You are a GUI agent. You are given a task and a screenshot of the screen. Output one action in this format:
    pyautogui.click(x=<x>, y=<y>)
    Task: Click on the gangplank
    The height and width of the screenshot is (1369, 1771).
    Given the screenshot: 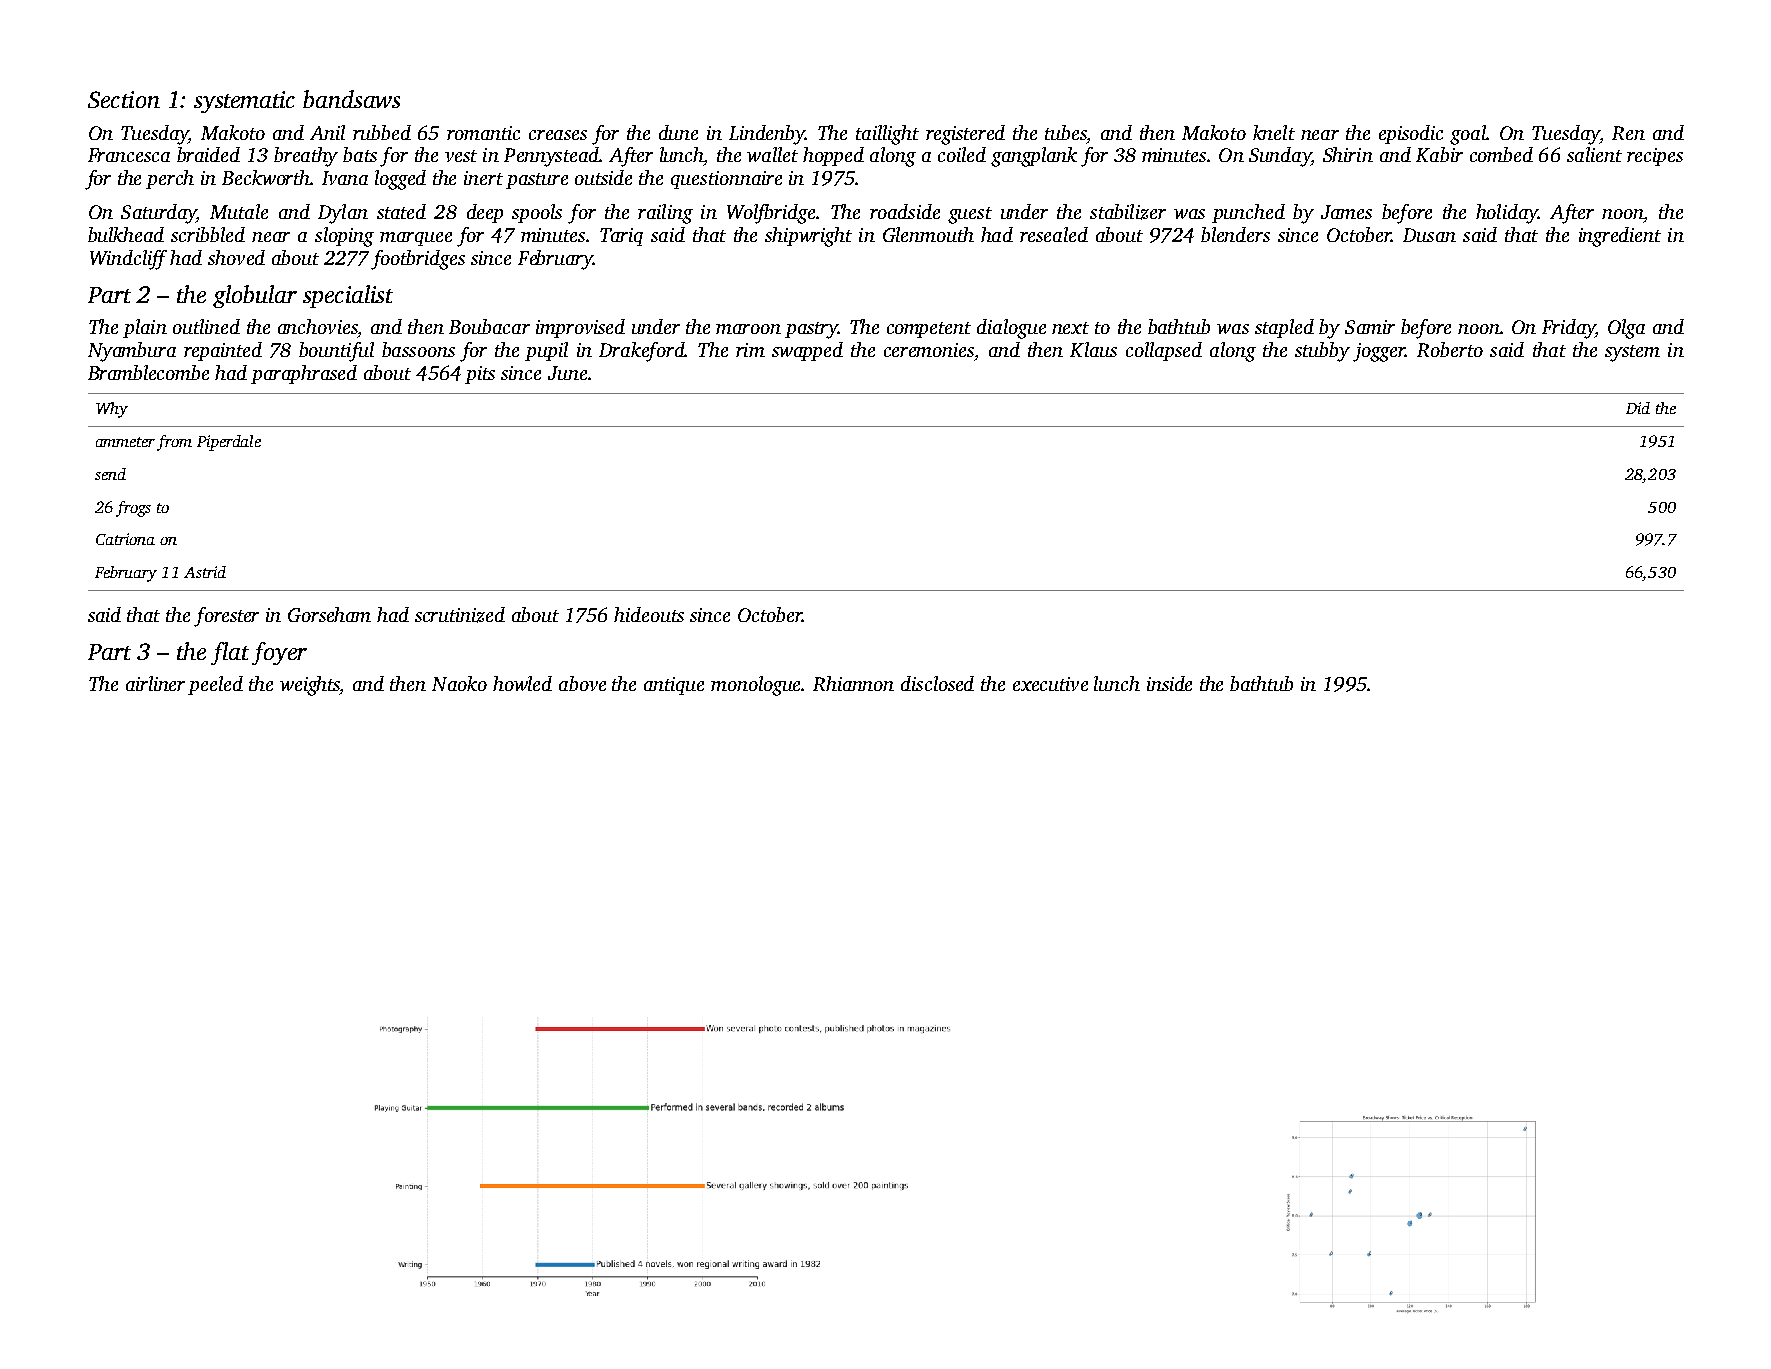 What is the action you would take?
    pyautogui.click(x=1034, y=157)
